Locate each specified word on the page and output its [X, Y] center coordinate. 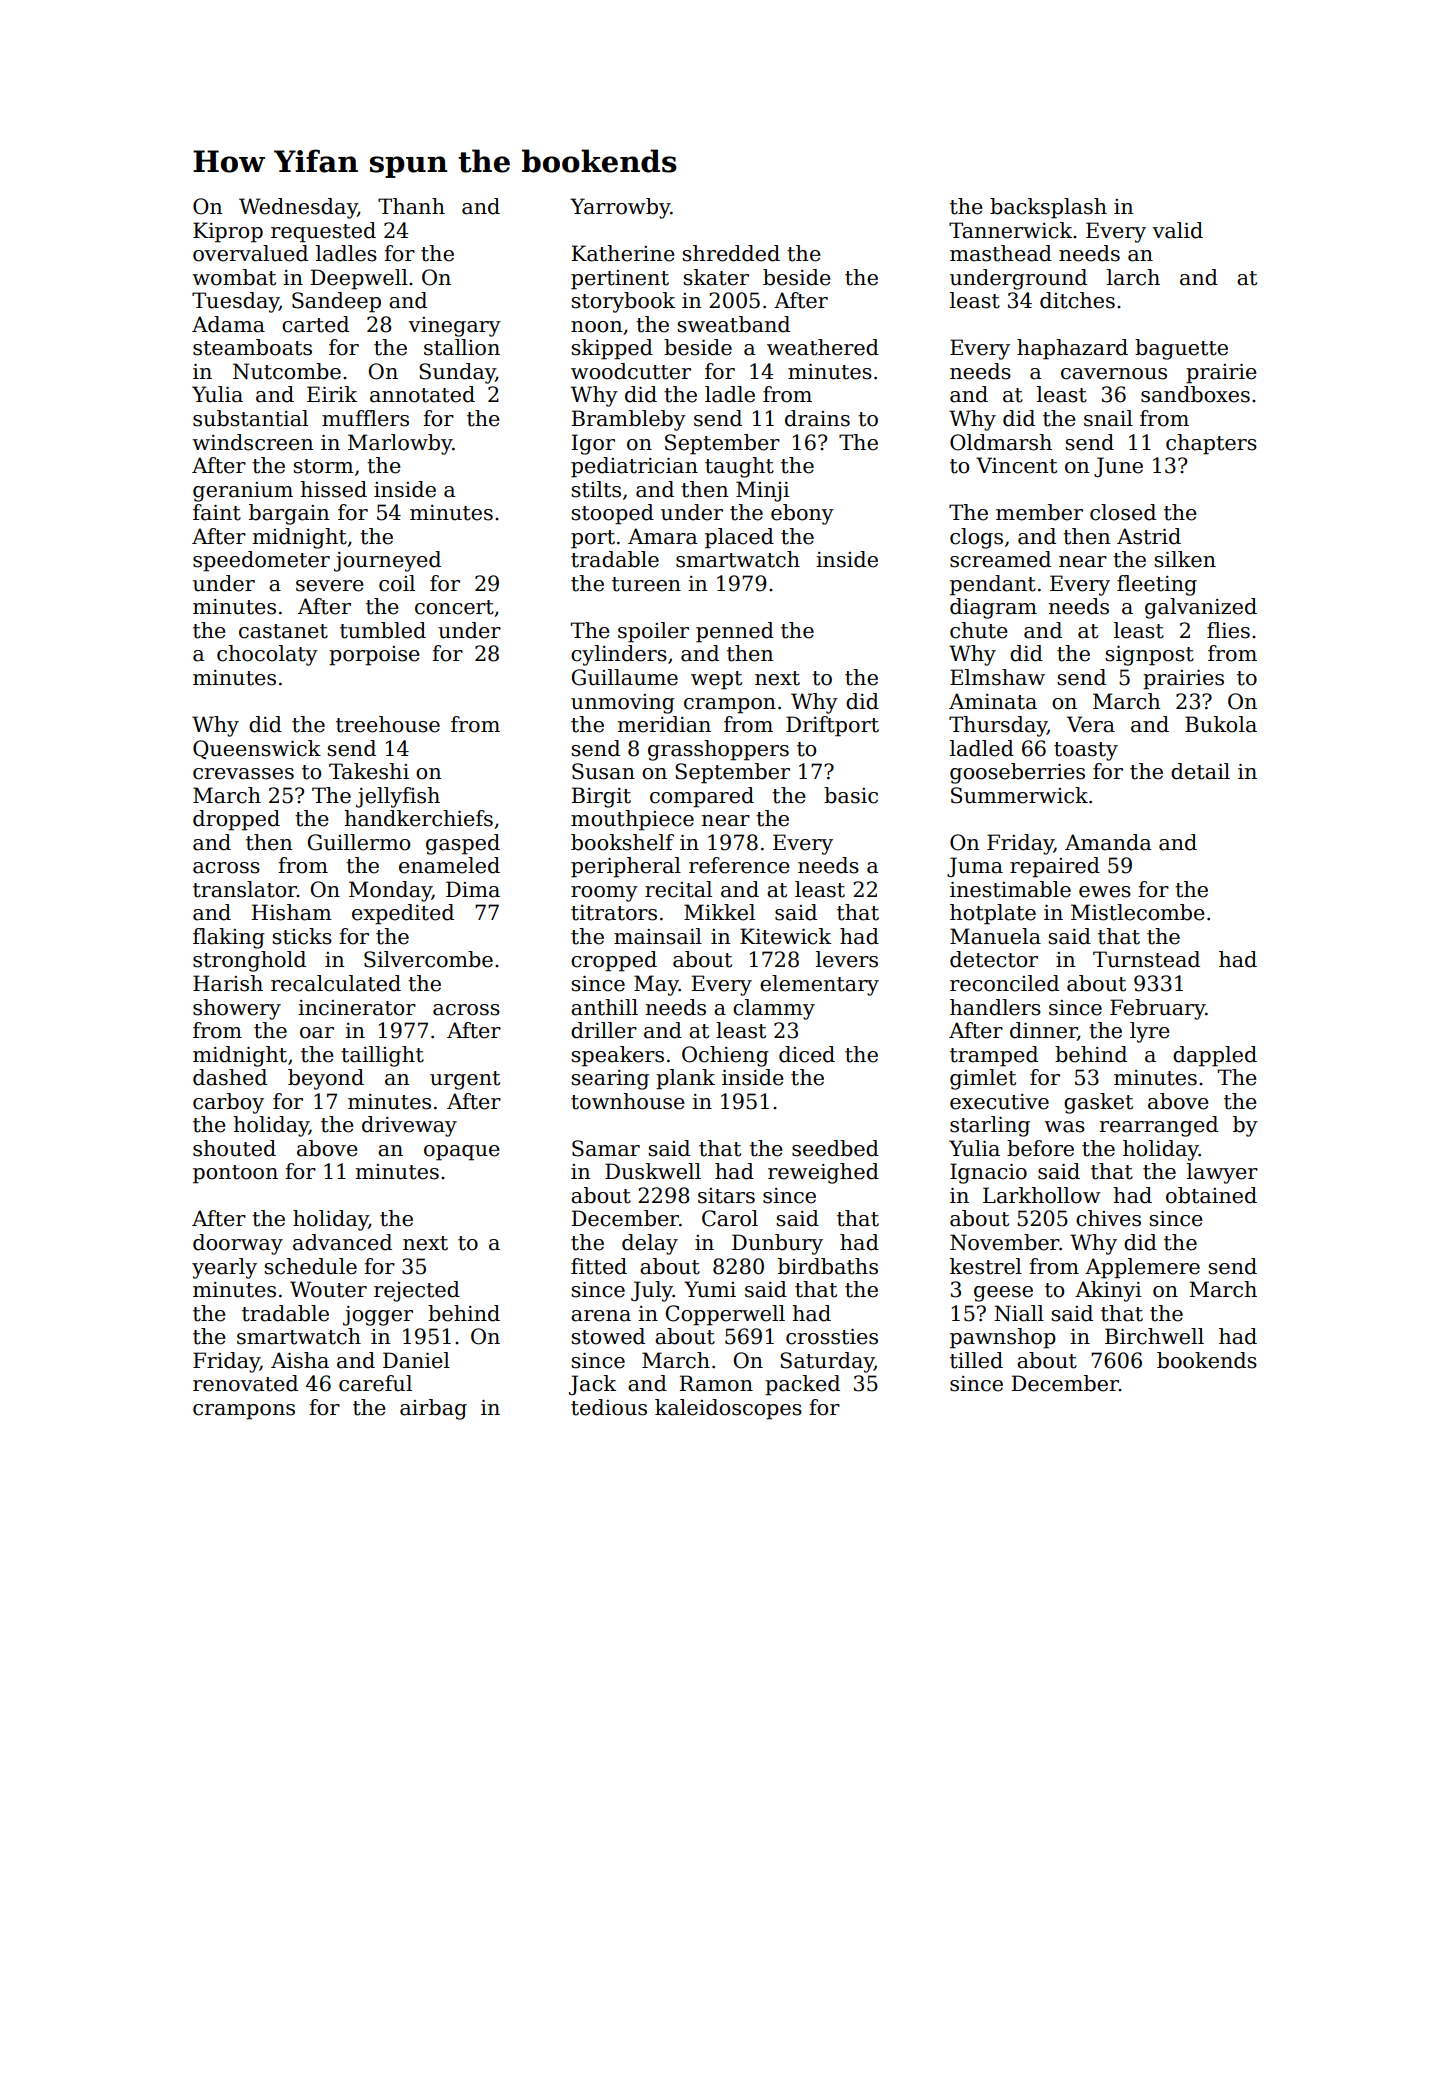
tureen [646, 584]
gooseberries [1017, 773]
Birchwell [1154, 1336]
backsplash [1048, 208]
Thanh [411, 206]
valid [1177, 230]
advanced [342, 1242]
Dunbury [777, 1244]
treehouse [388, 724]
